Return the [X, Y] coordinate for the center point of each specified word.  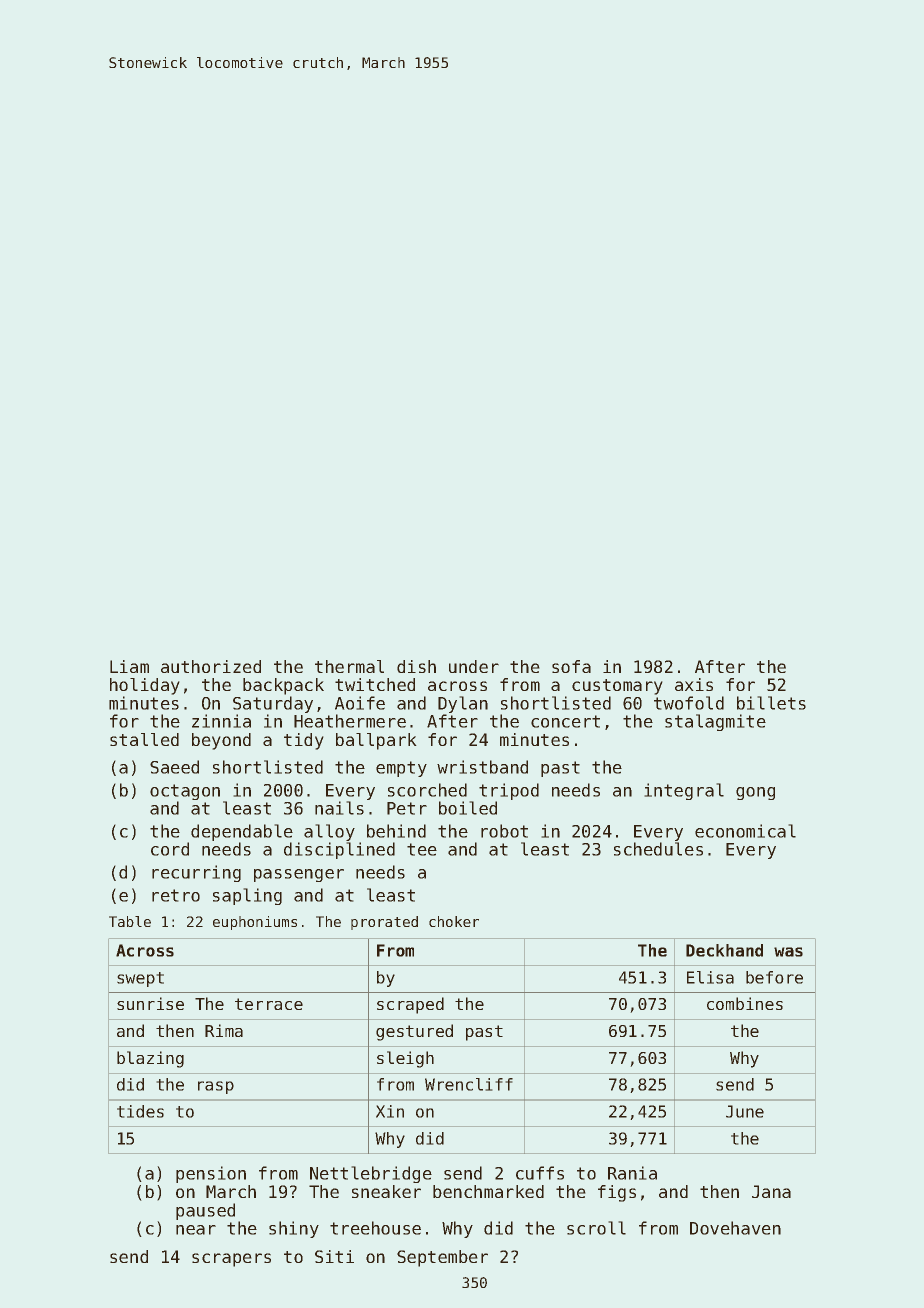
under [474, 666]
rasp [216, 1087]
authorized [211, 666]
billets [771, 703]
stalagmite [715, 722]
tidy [303, 741]
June [745, 1111]
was [788, 952]
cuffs [540, 1173]
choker [454, 921]
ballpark [376, 741]
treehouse [375, 1228]
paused [205, 1211]
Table [130, 921]
